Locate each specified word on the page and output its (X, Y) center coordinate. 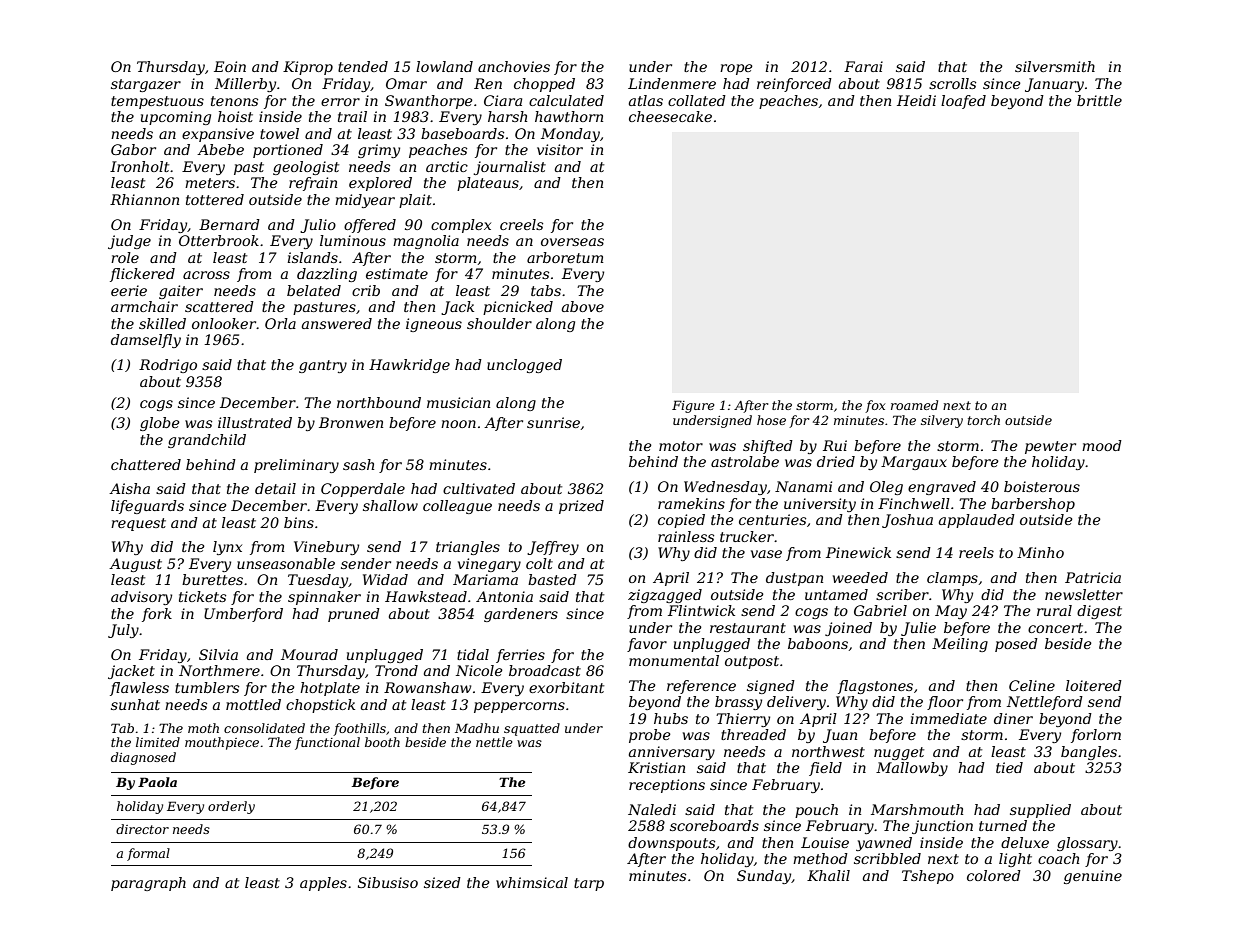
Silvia (218, 654)
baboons (818, 643)
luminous (353, 240)
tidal (473, 654)
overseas (572, 242)
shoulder (499, 323)
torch (984, 420)
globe (160, 424)
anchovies (514, 66)
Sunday (764, 877)
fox (875, 406)
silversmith (1055, 66)
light (1015, 860)
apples (323, 884)
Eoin (230, 66)
